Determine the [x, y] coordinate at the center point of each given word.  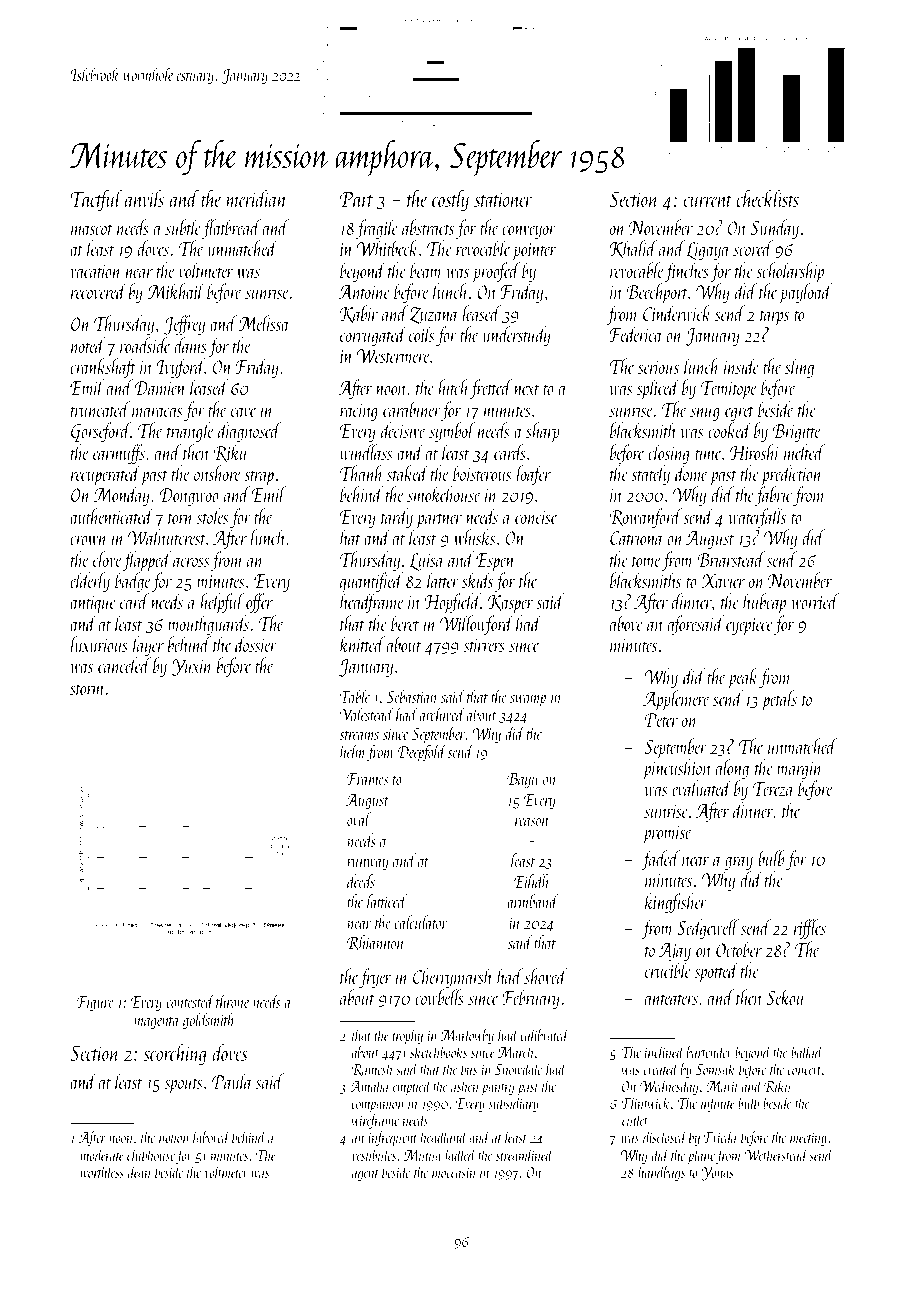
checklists [767, 198]
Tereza [773, 789]
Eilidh [532, 881]
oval [359, 819]
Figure [95, 1004]
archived [442, 714]
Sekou [785, 997]
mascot [92, 229]
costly [450, 201]
